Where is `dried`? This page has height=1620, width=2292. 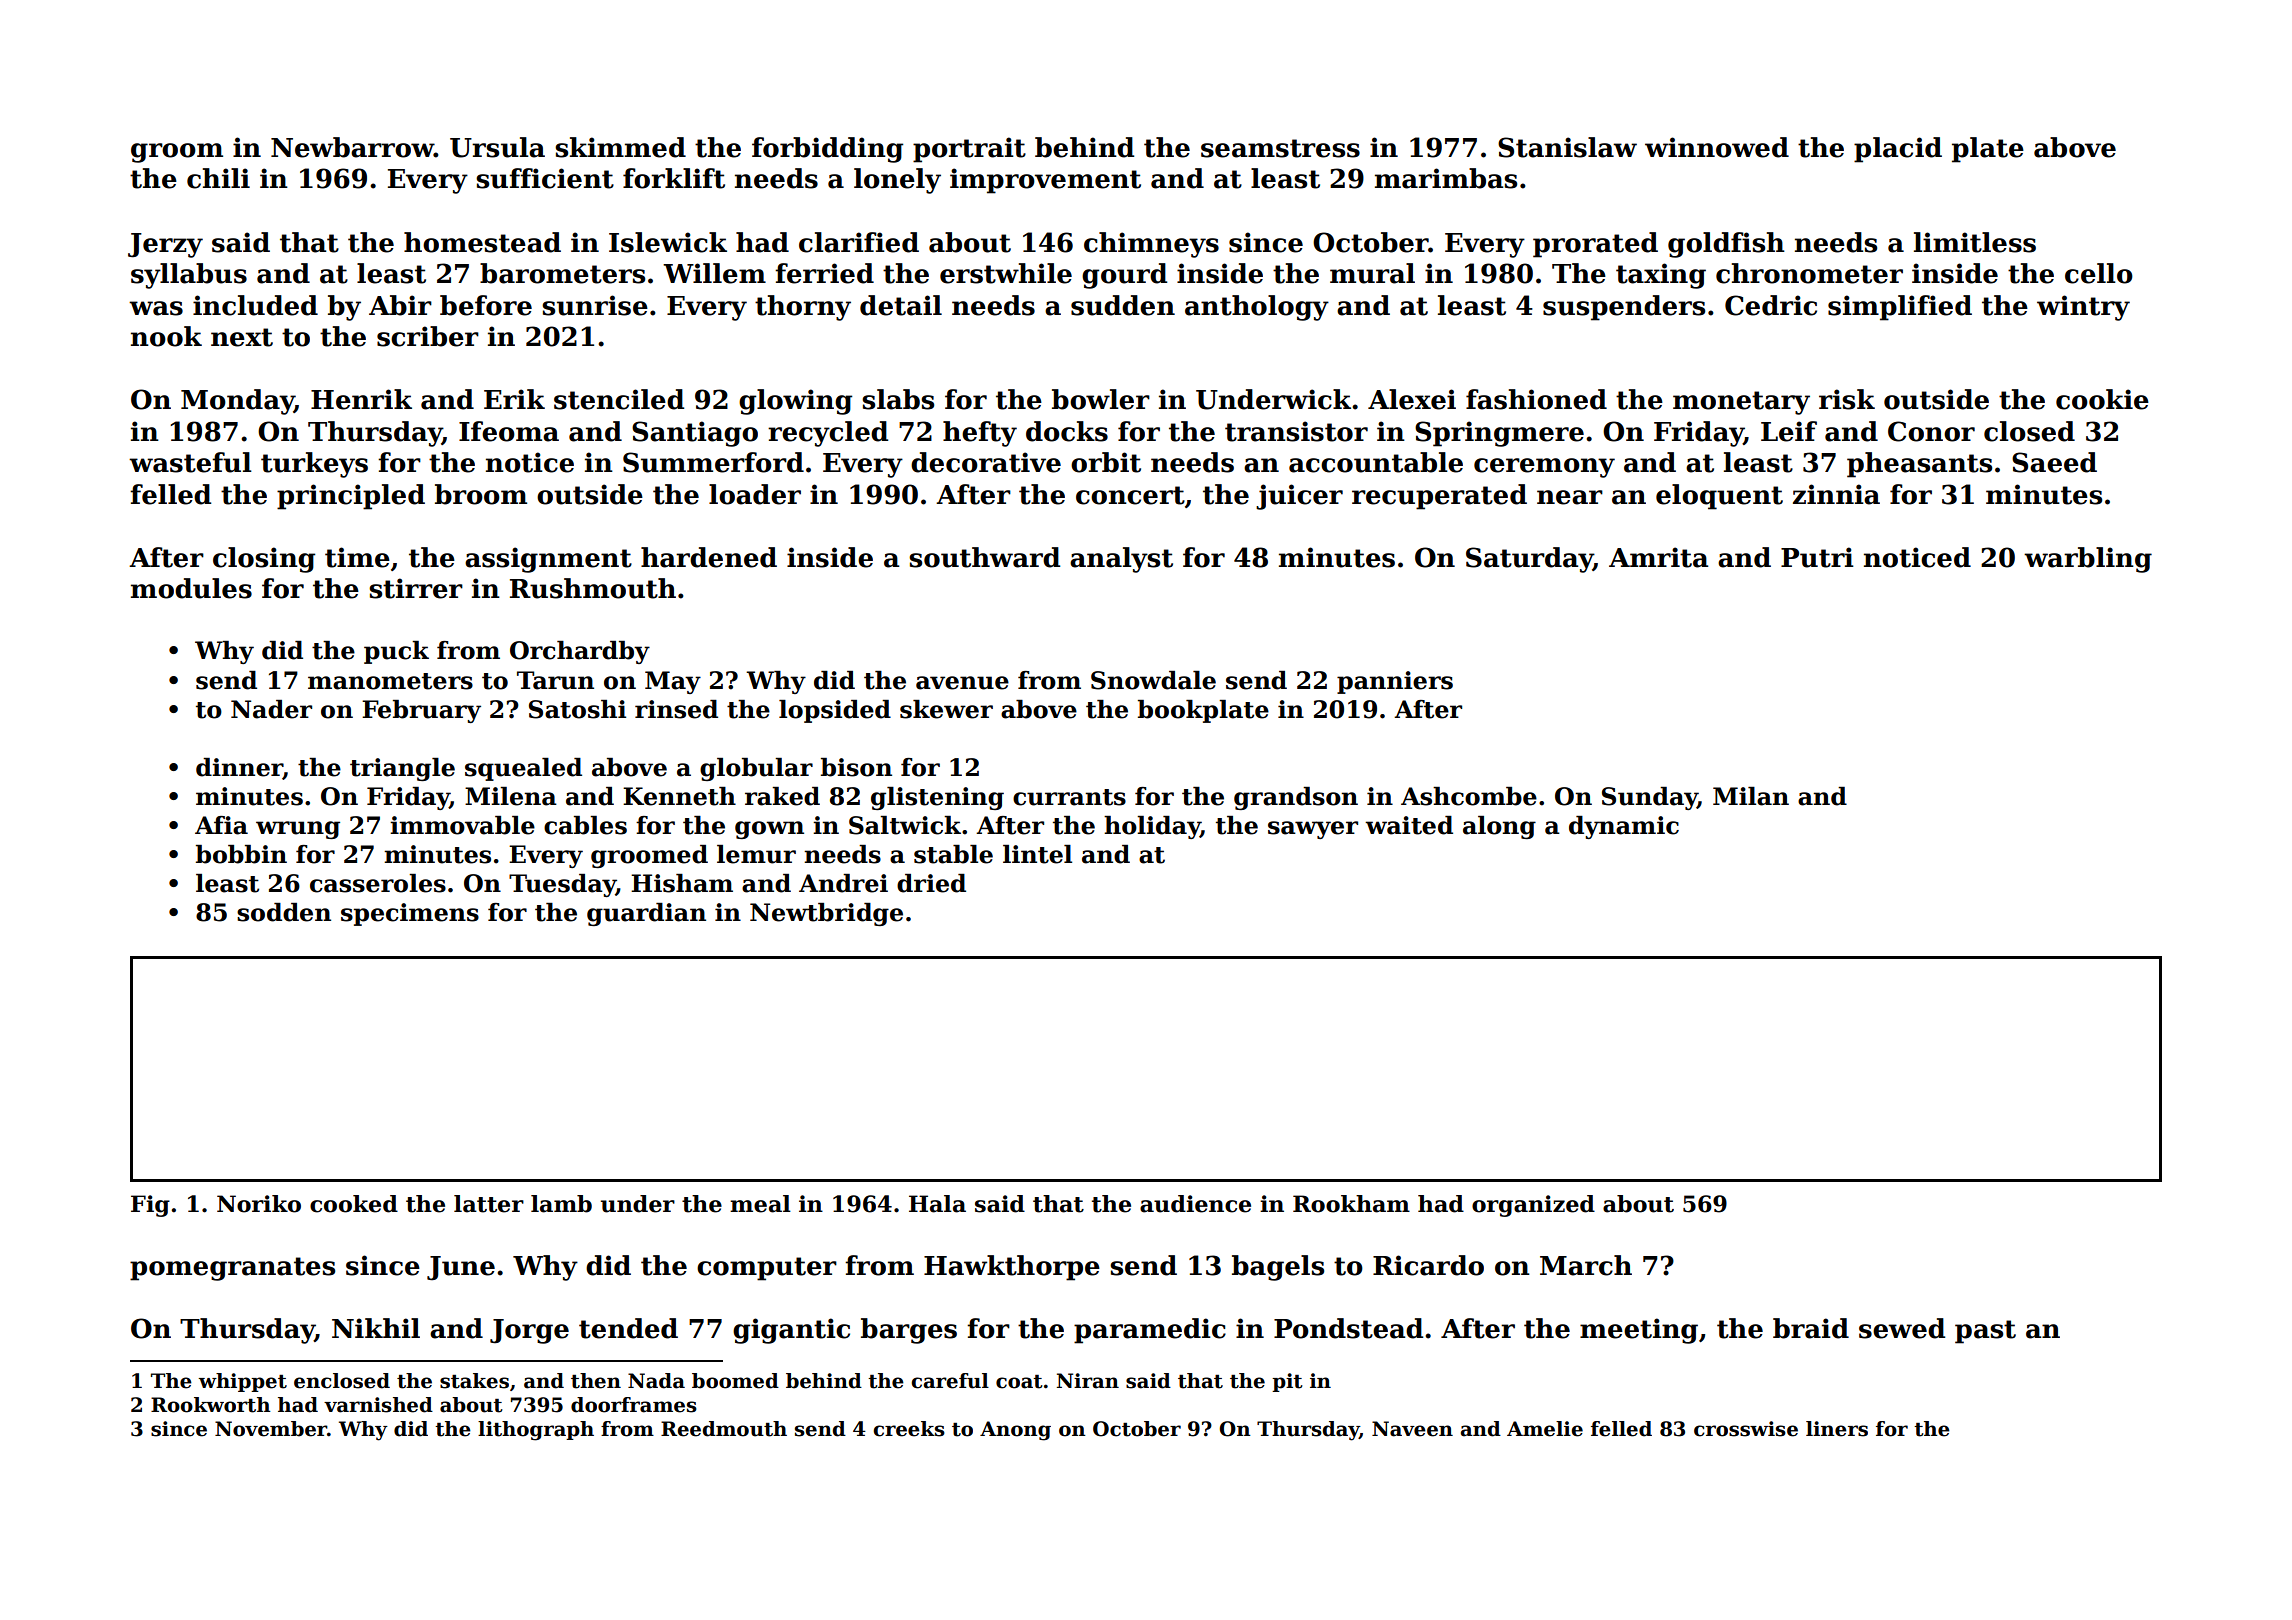 dried is located at coordinates (931, 883).
